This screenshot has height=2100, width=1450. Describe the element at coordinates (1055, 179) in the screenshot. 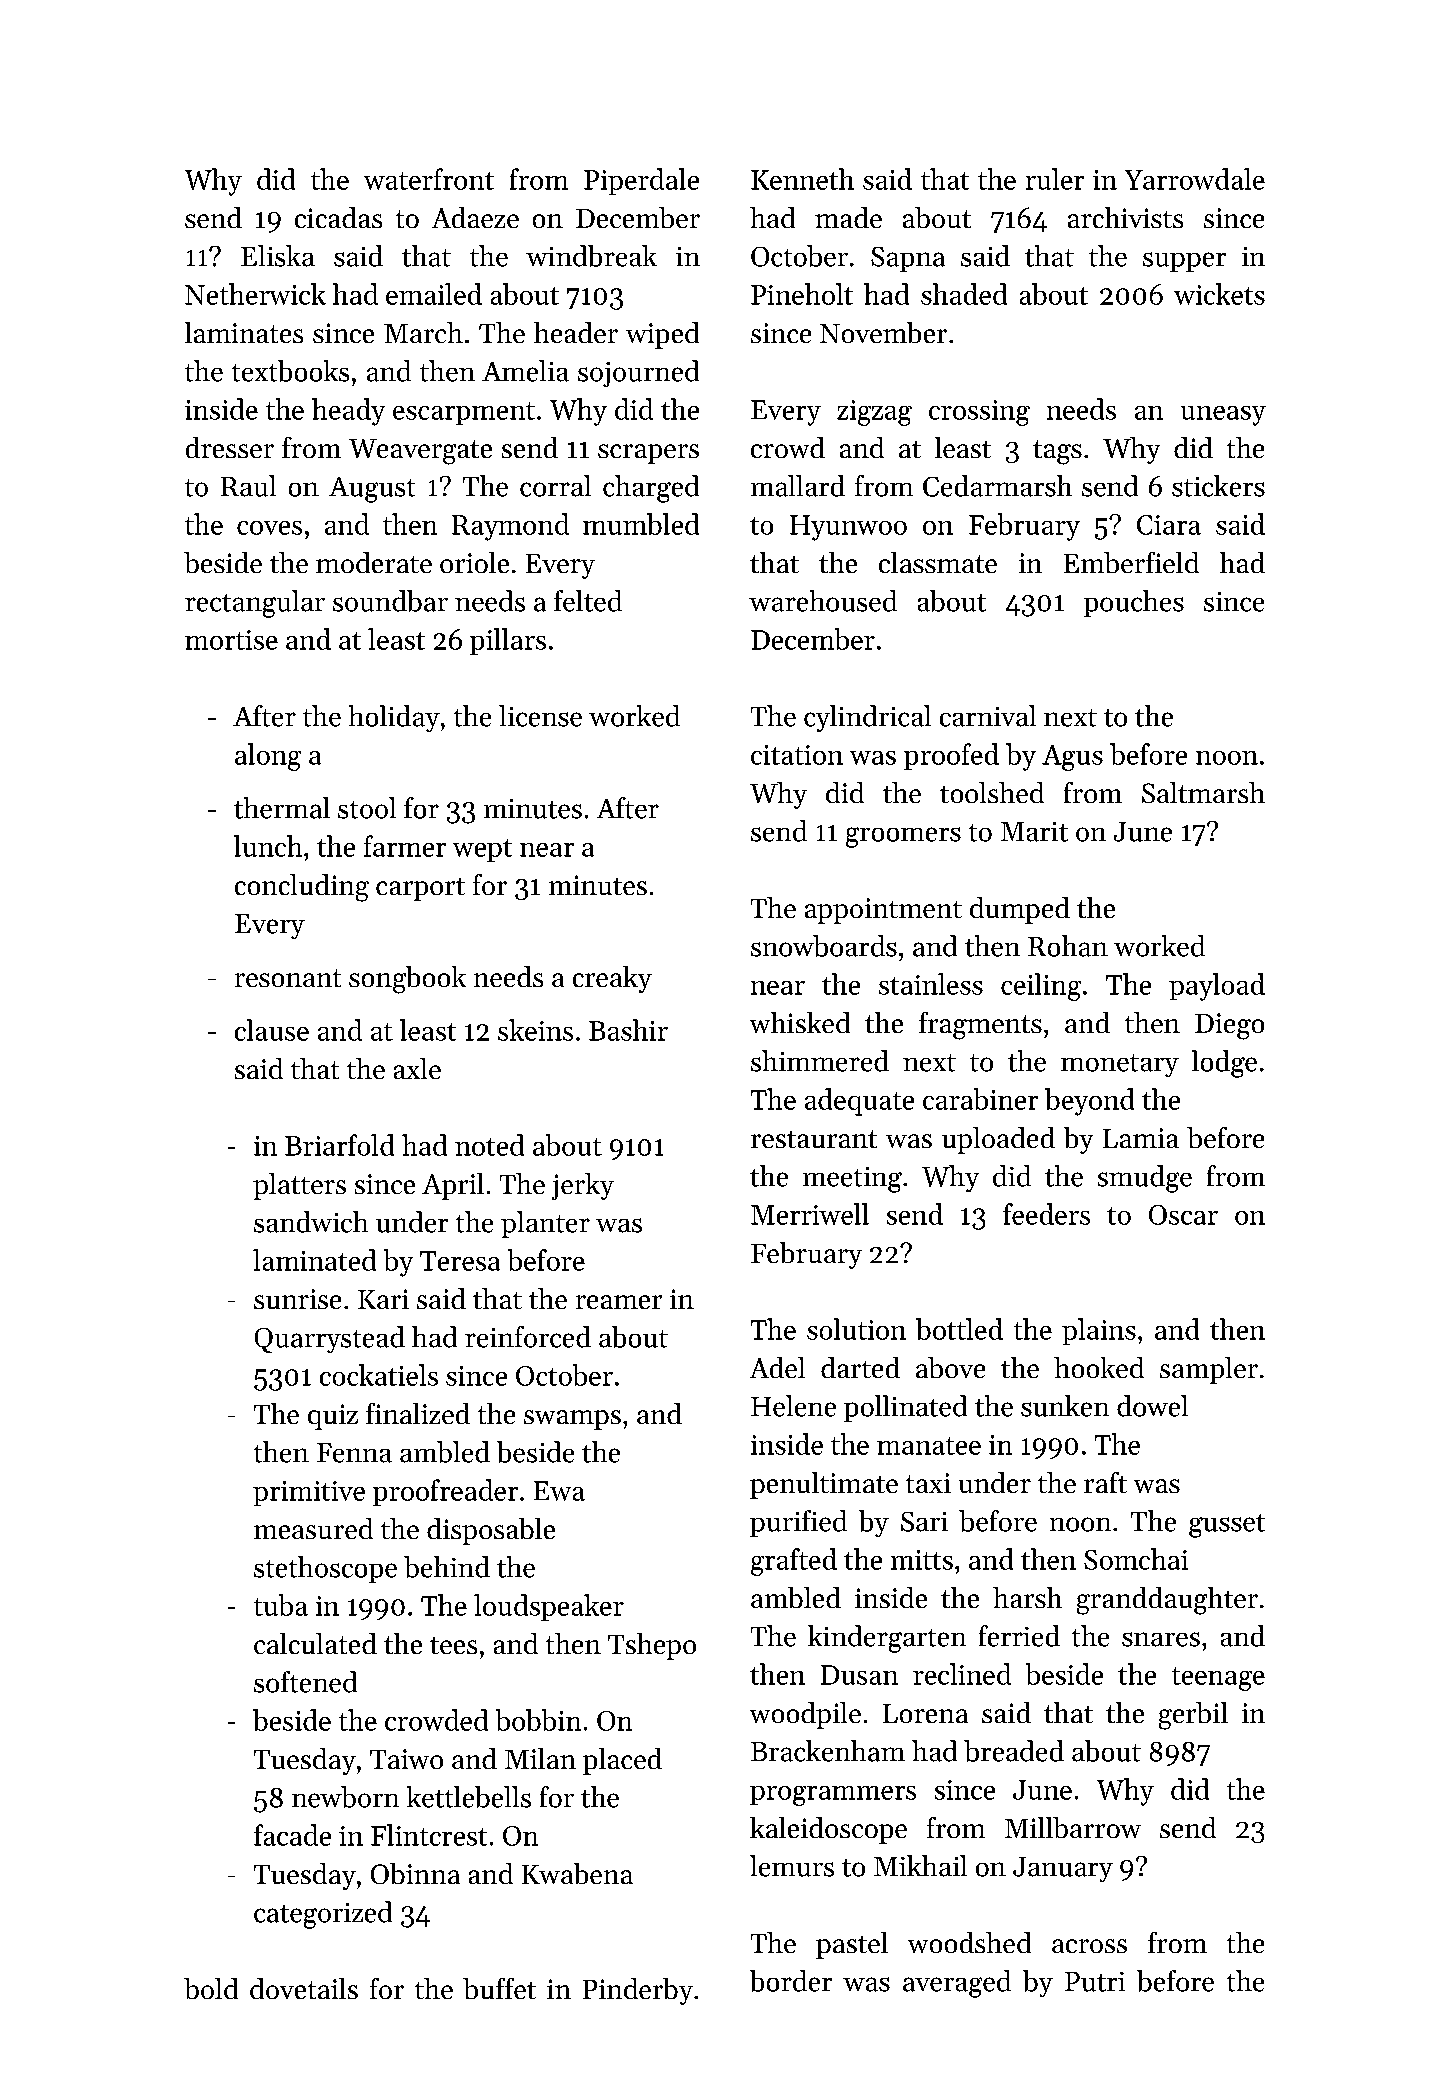

I see `ruler` at that location.
